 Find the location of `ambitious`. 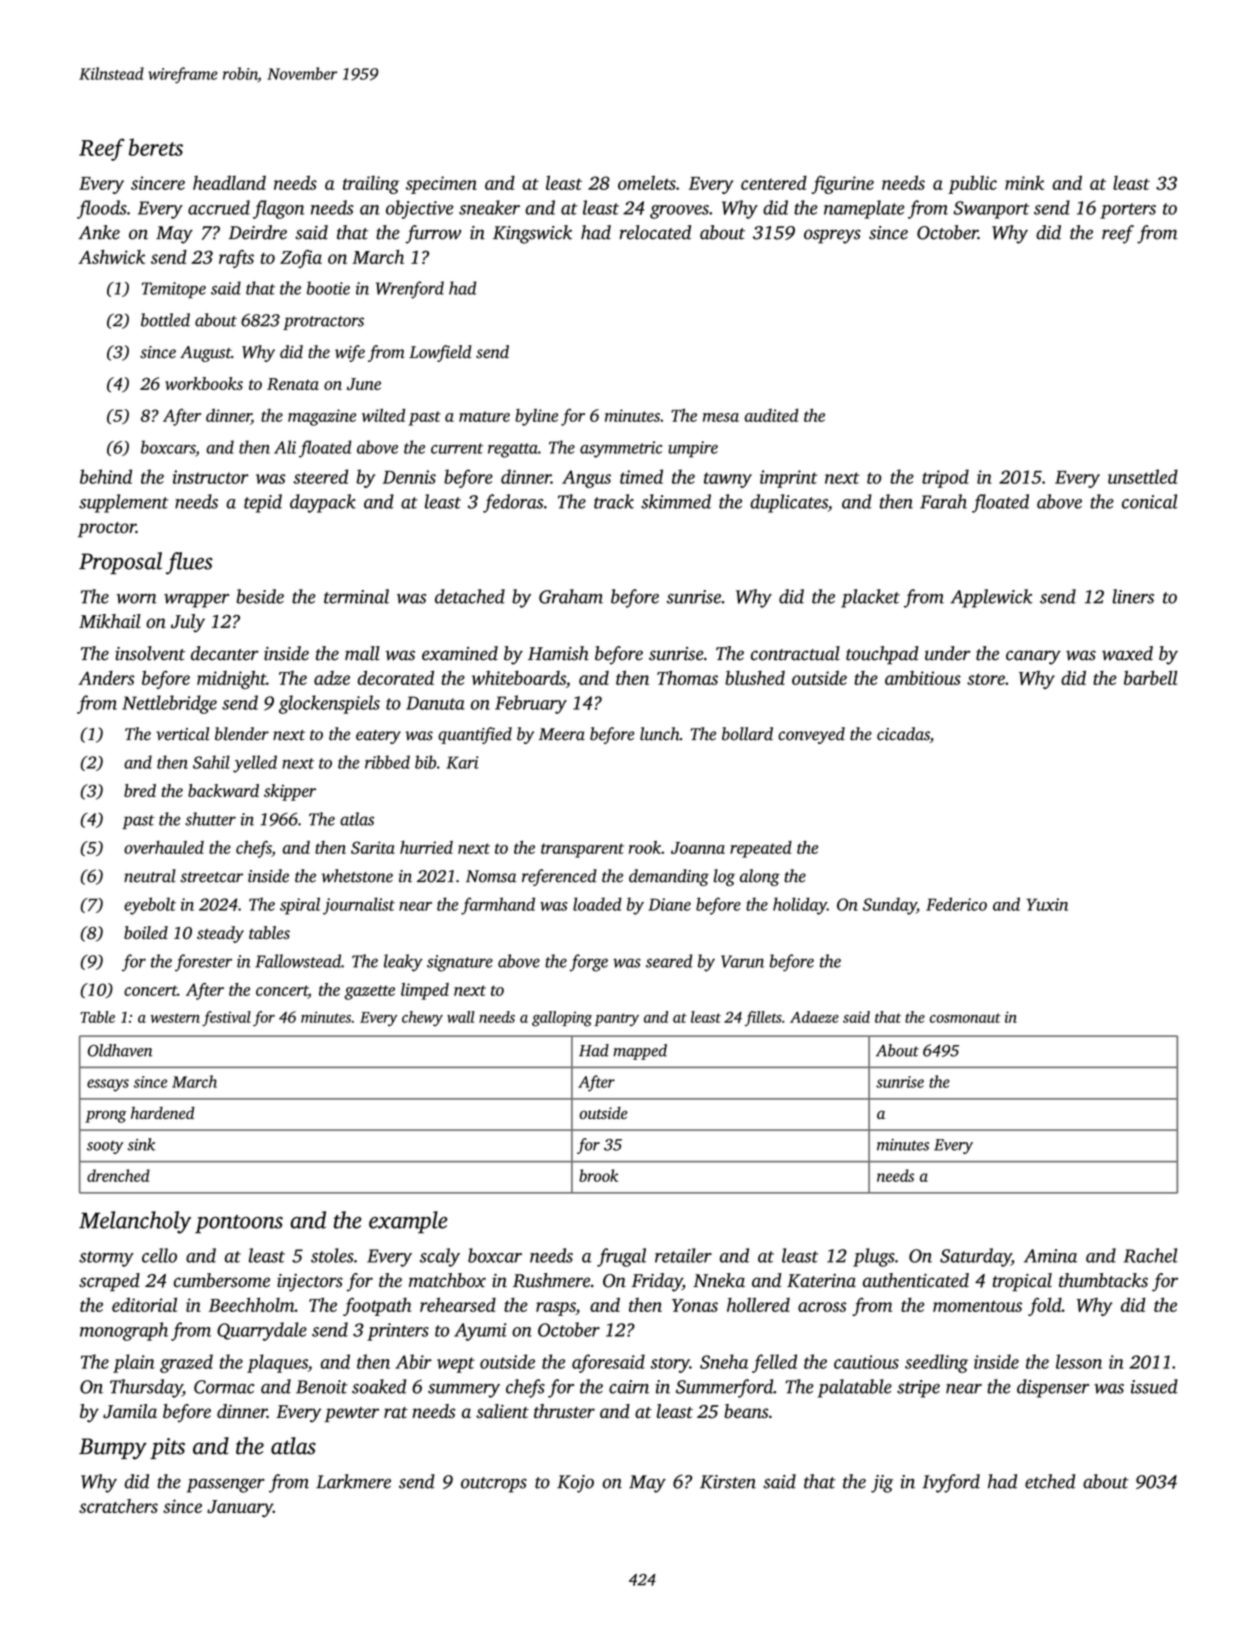

ambitious is located at coordinates (923, 678).
